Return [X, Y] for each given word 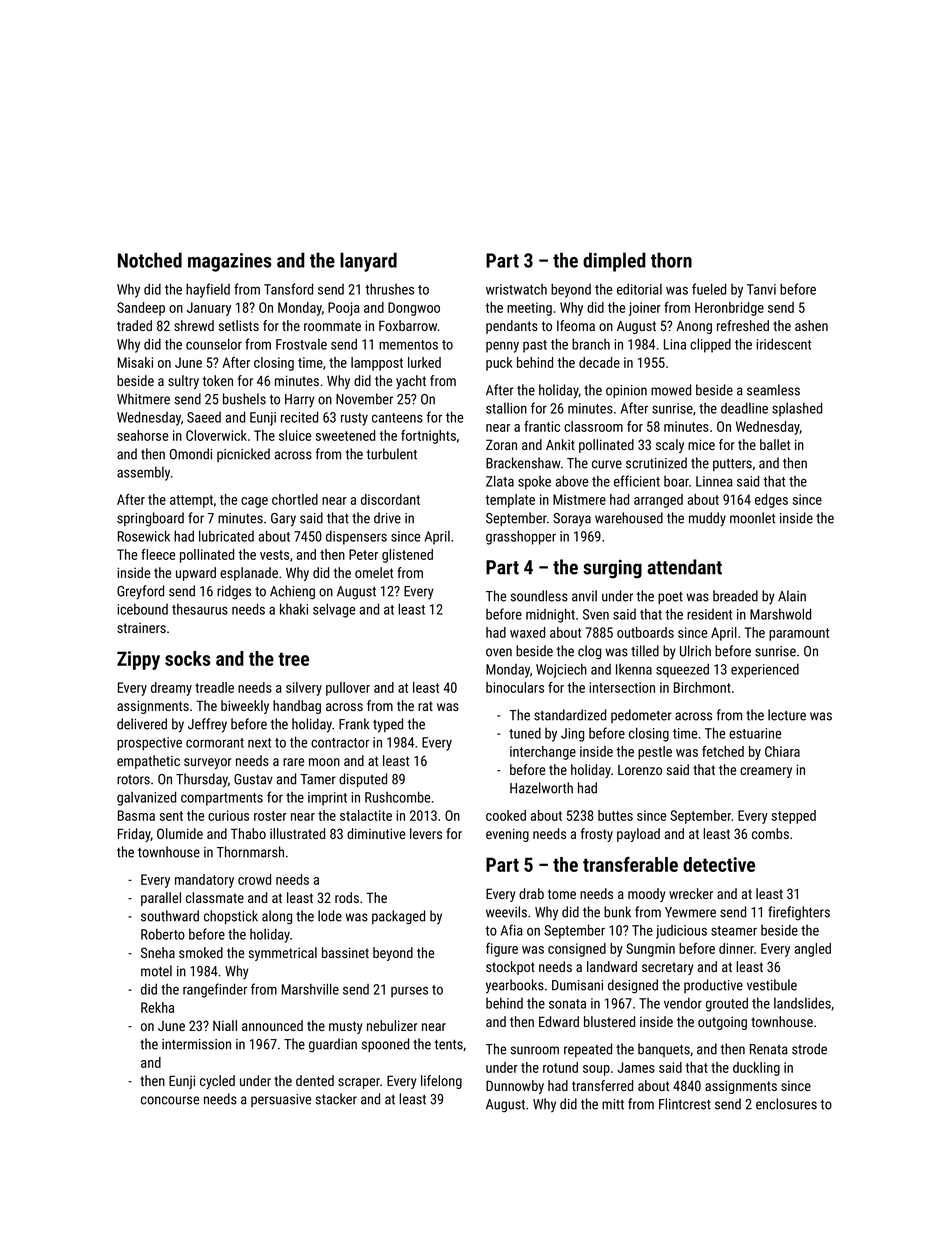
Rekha [157, 1007]
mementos [408, 345]
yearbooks [515, 986]
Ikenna [634, 669]
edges [771, 501]
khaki [294, 609]
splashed [797, 409]
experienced [765, 670]
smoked [201, 952]
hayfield [208, 290]
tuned [525, 733]
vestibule [772, 985]
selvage [334, 610]
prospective [149, 744]
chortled [295, 499]
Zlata [500, 481]
